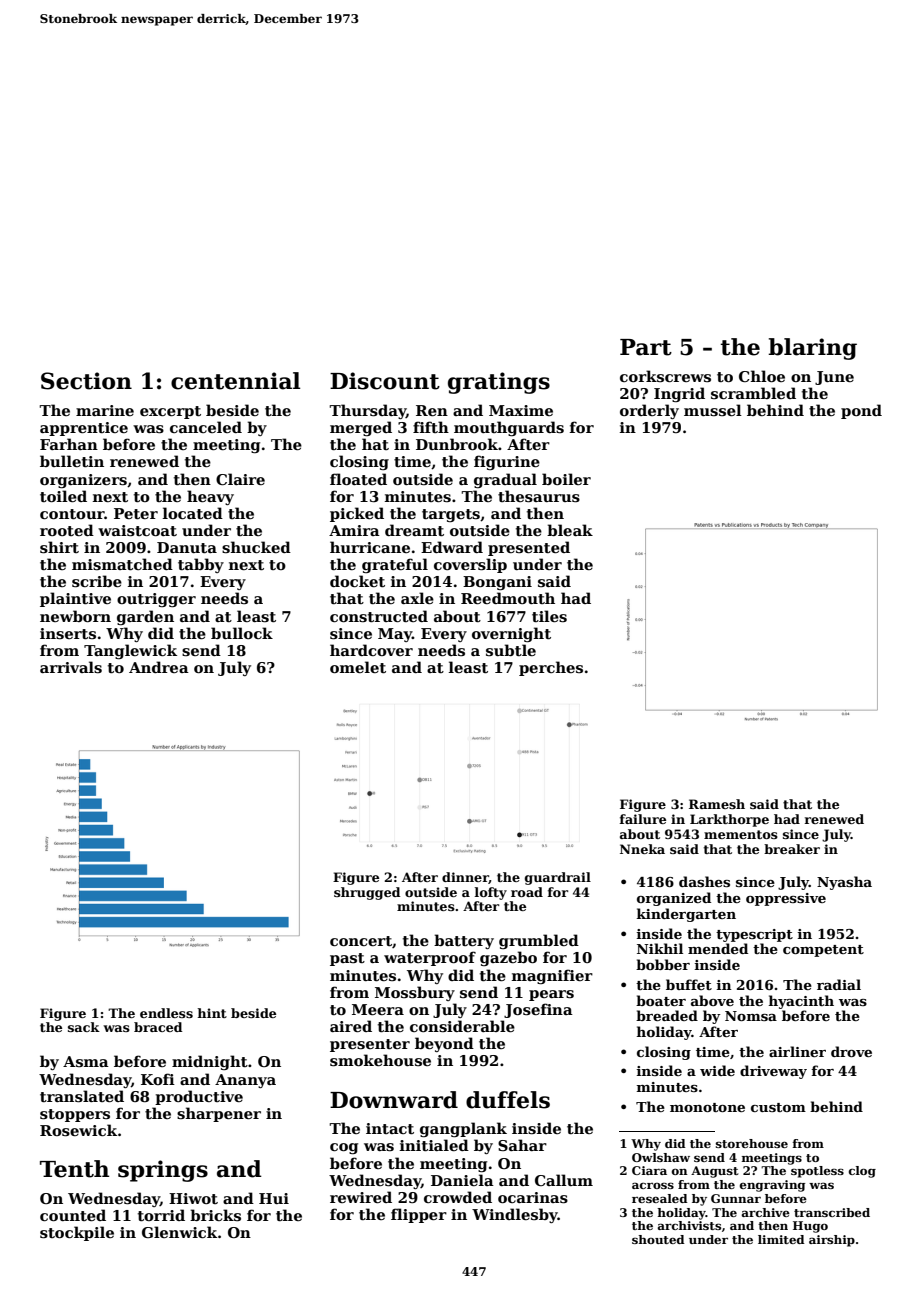 Image resolution: width=924 pixels, height=1308 pixels. What do you see at coordinates (415, 993) in the document?
I see `Mossbury` at bounding box center [415, 993].
